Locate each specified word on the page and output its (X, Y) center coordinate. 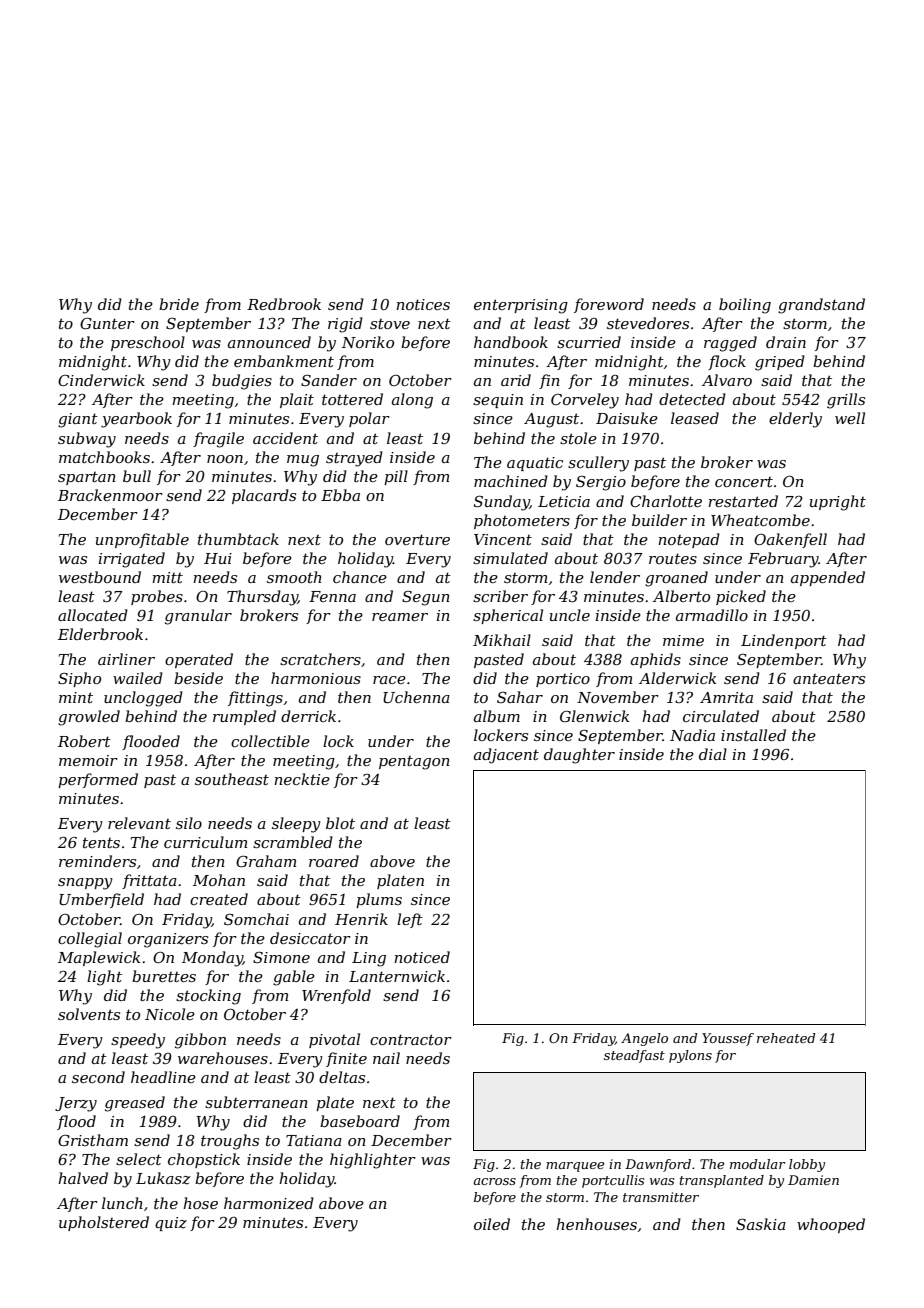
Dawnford (658, 1165)
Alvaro (727, 380)
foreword (609, 305)
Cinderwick (101, 380)
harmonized (269, 1203)
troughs (230, 1142)
